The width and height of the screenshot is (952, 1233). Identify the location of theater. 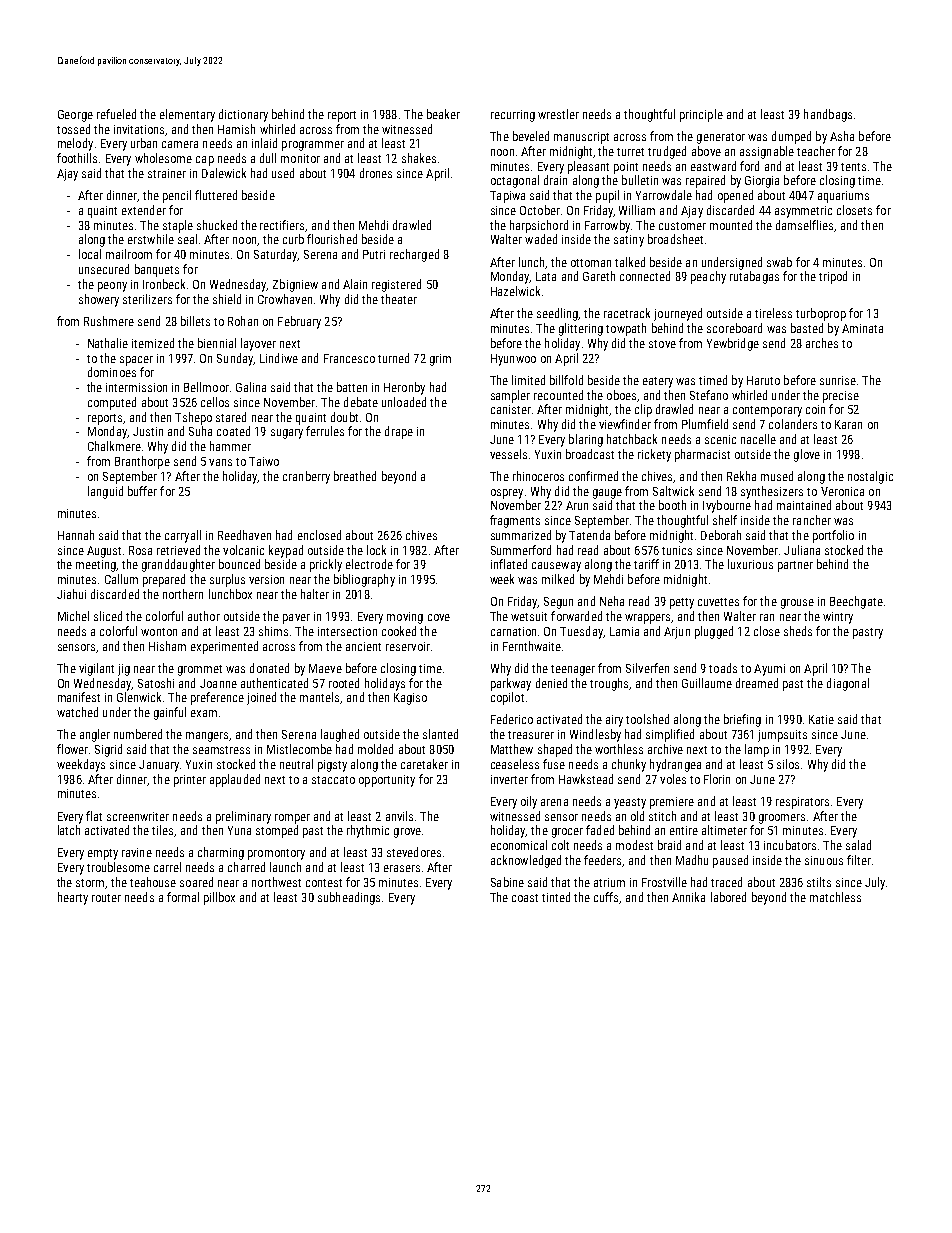
(399, 299).
